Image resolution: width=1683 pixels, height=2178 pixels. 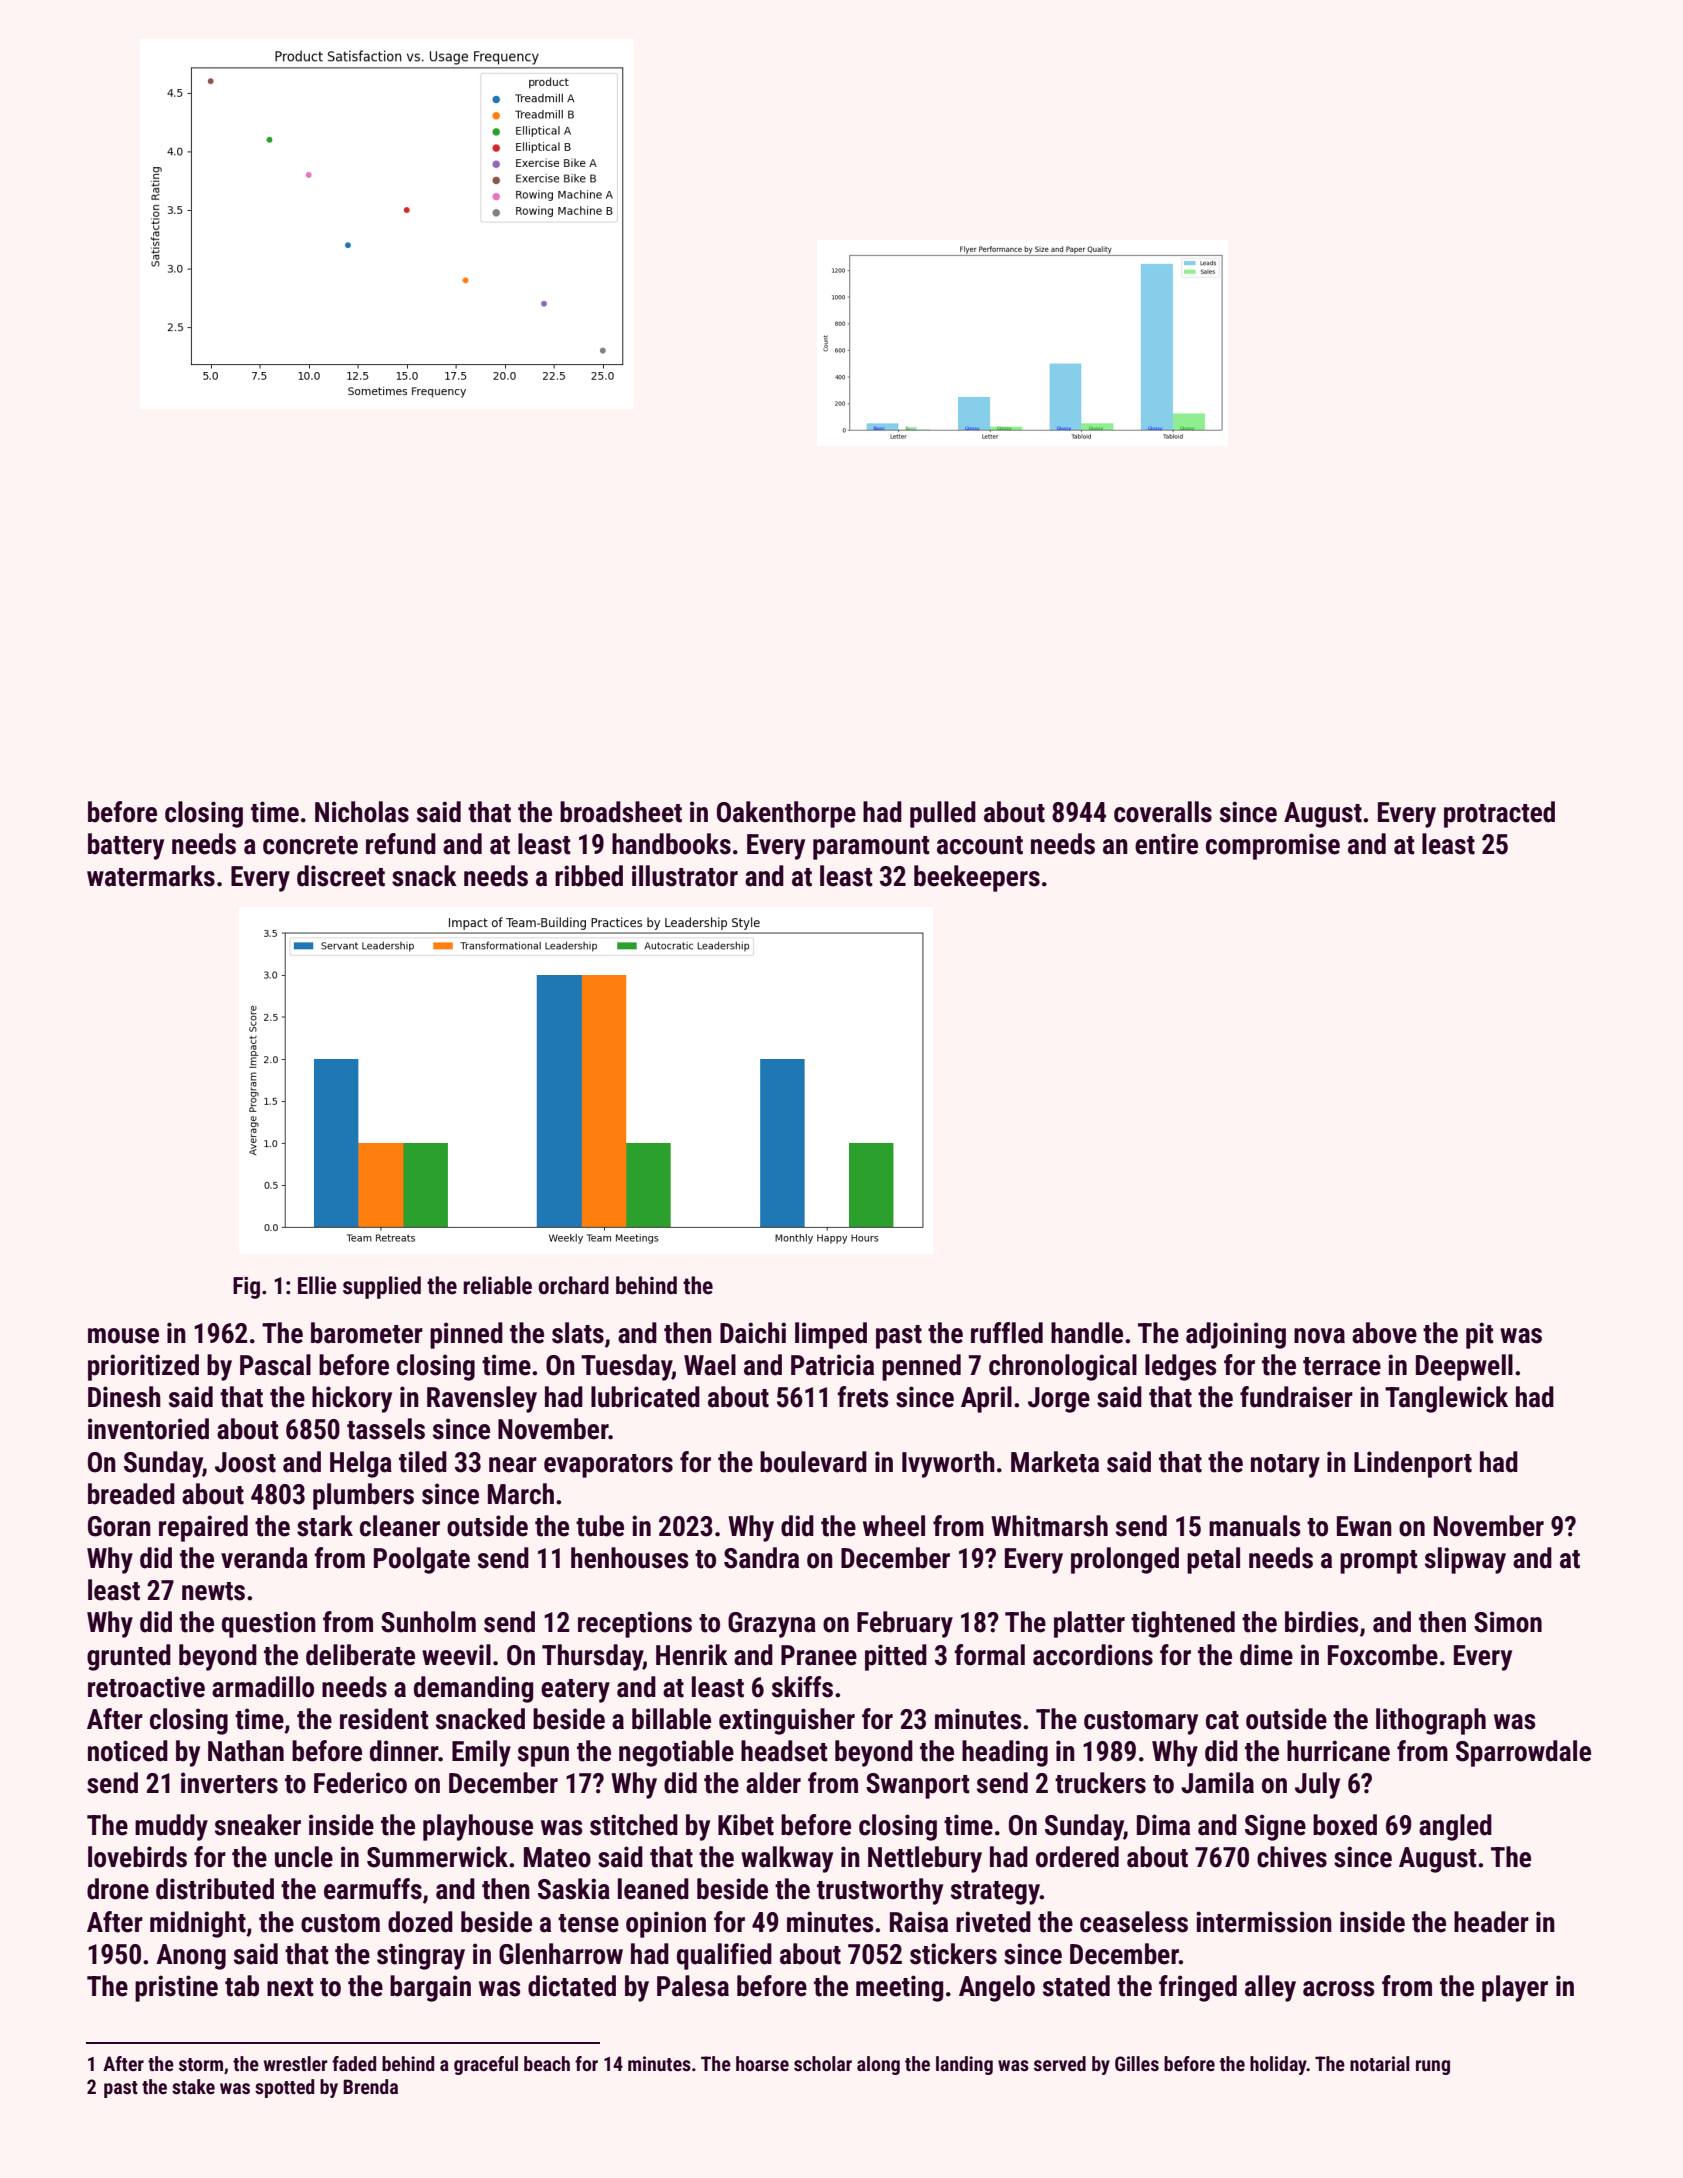 I want to click on compromise, so click(x=1273, y=846).
